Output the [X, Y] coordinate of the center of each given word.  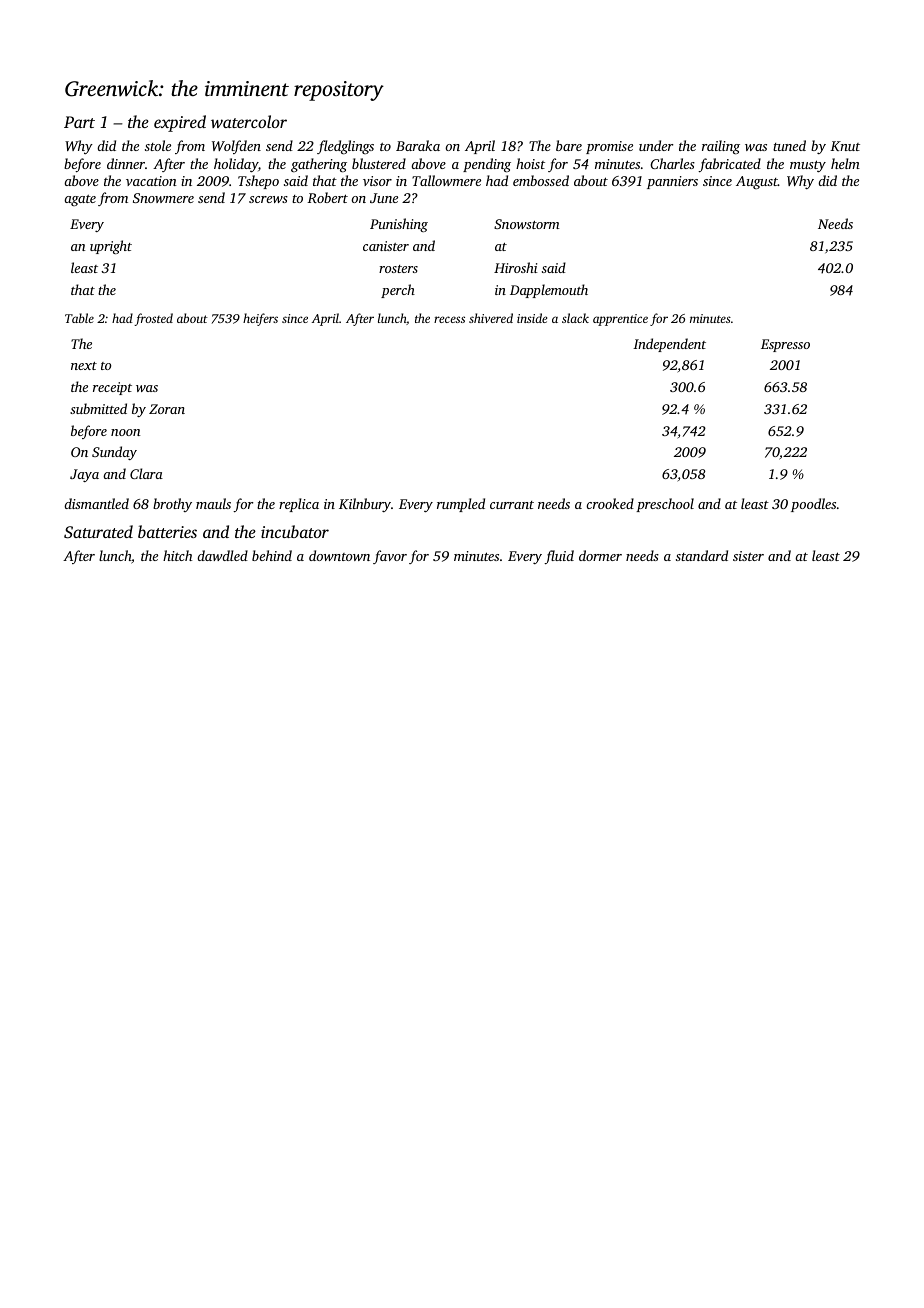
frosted [153, 319]
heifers [260, 319]
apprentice [620, 320]
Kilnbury [365, 505]
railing [721, 147]
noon [126, 432]
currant [512, 505]
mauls [213, 503]
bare [569, 145]
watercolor [249, 121]
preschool [665, 505]
